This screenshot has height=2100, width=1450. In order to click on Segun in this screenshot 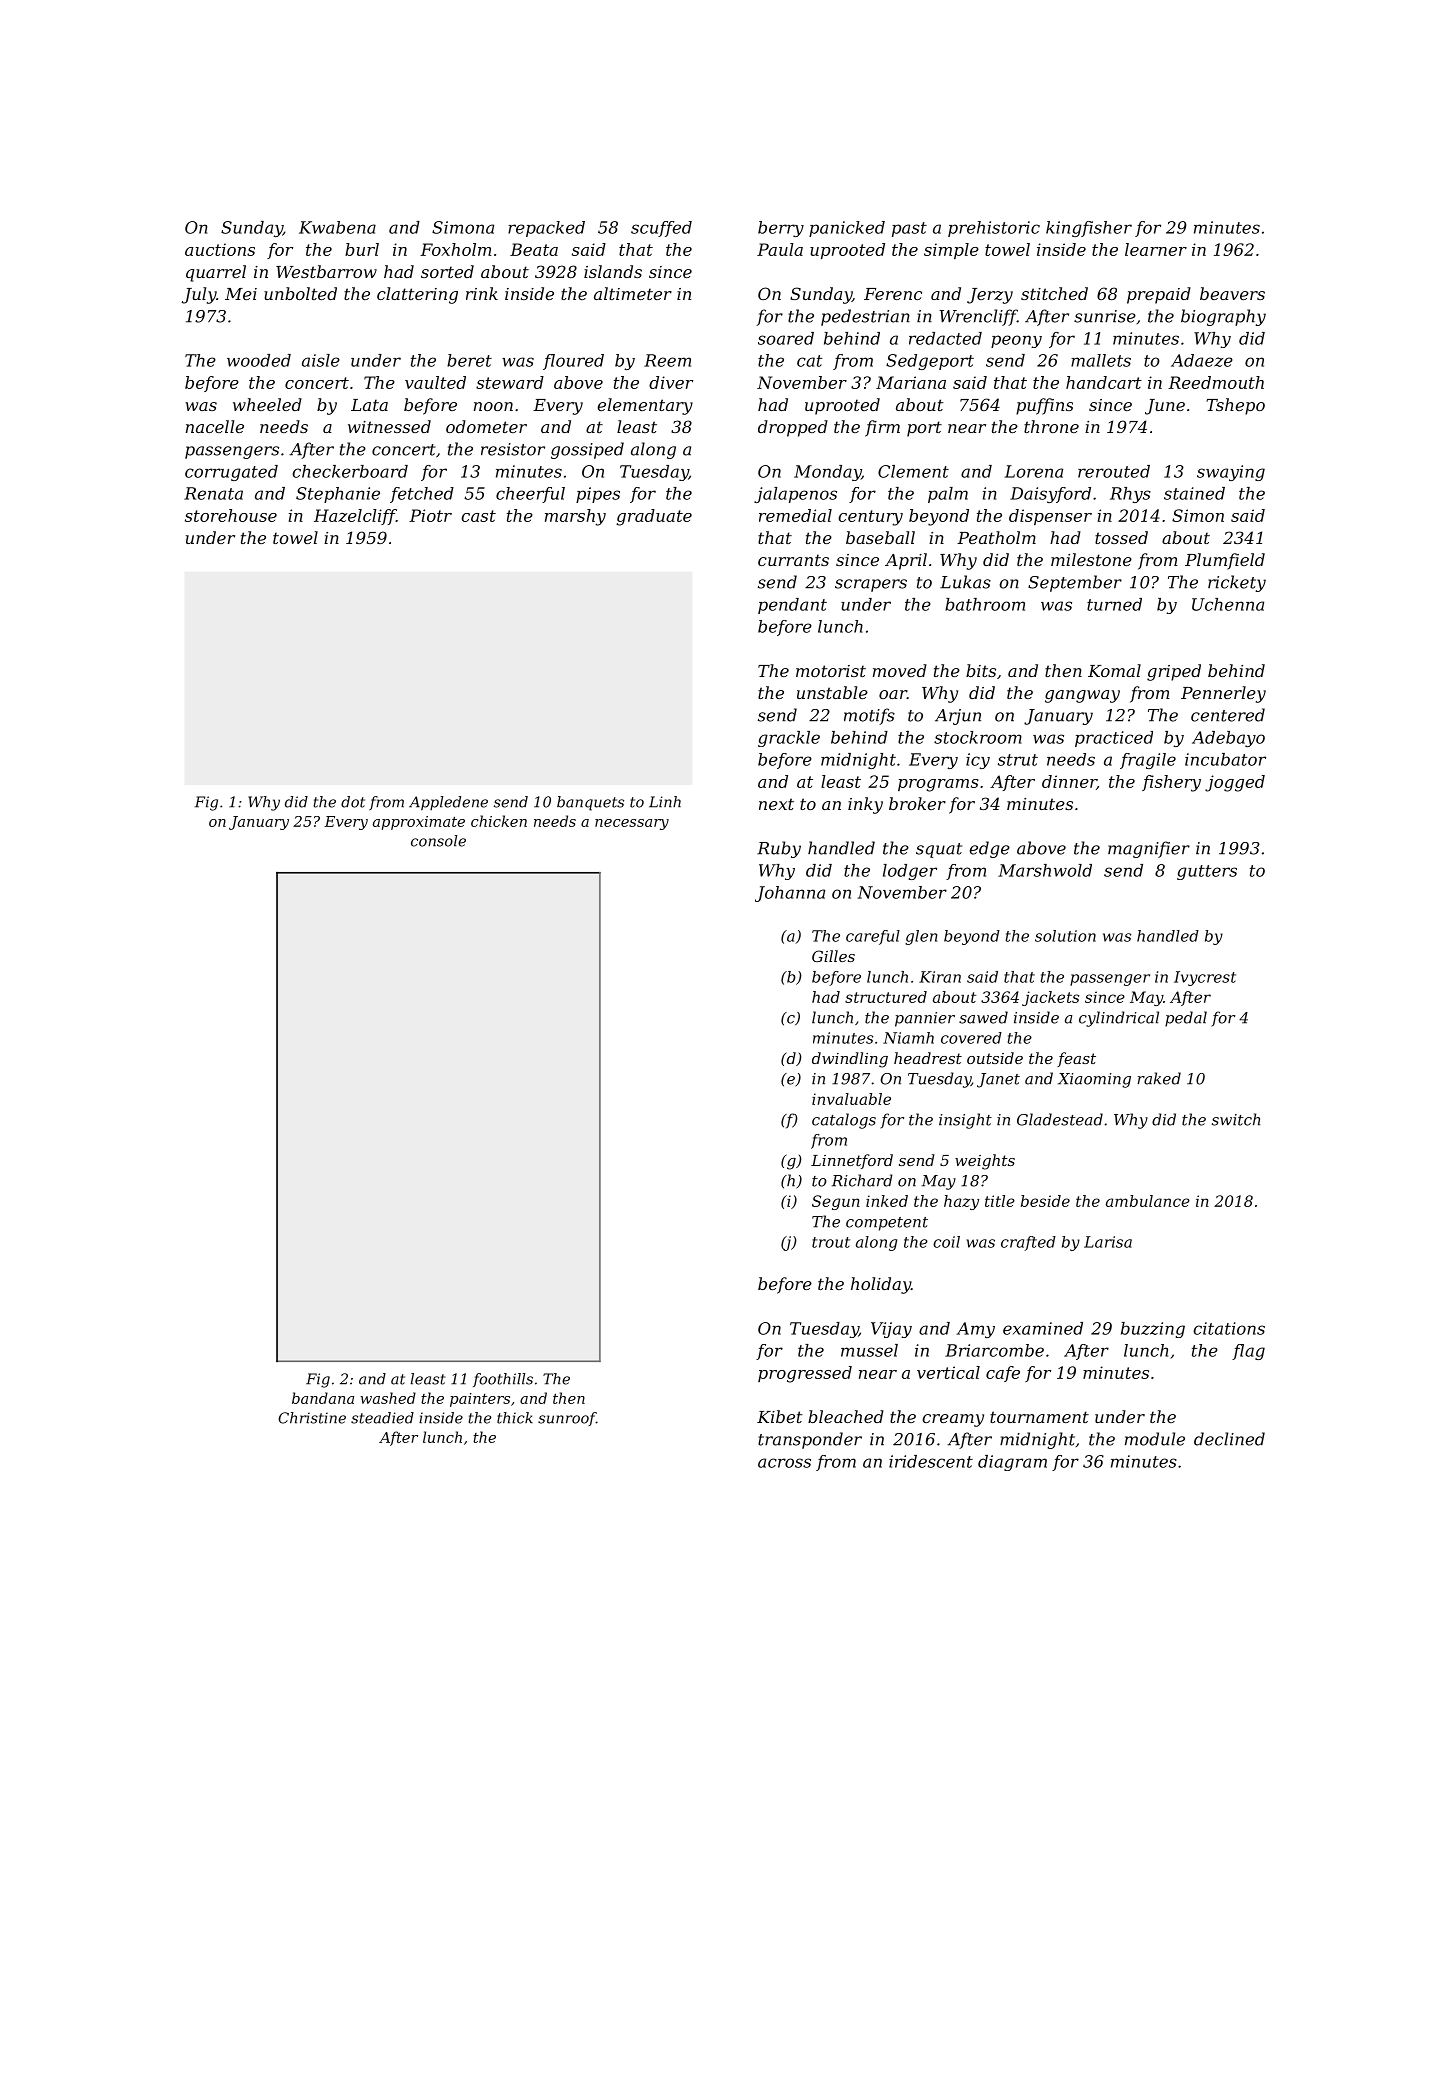, I will do `click(836, 1202)`.
